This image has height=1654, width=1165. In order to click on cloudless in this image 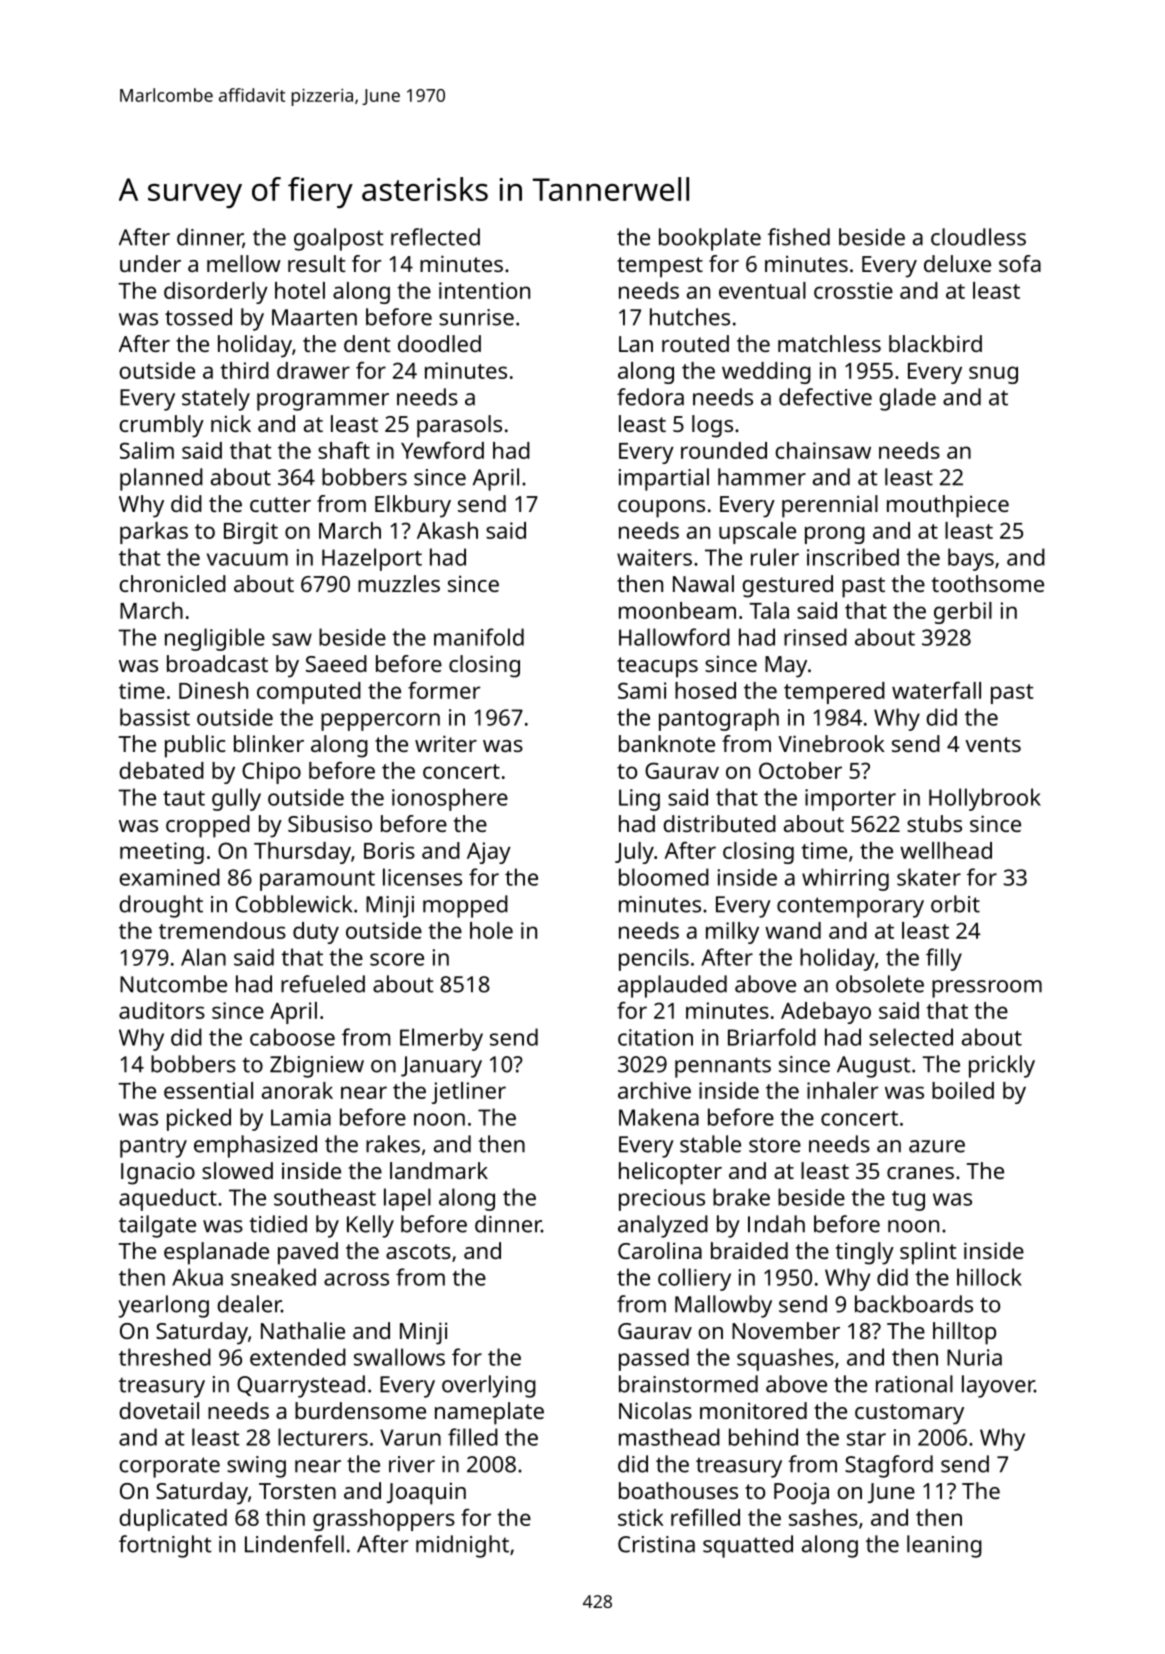, I will do `click(978, 237)`.
